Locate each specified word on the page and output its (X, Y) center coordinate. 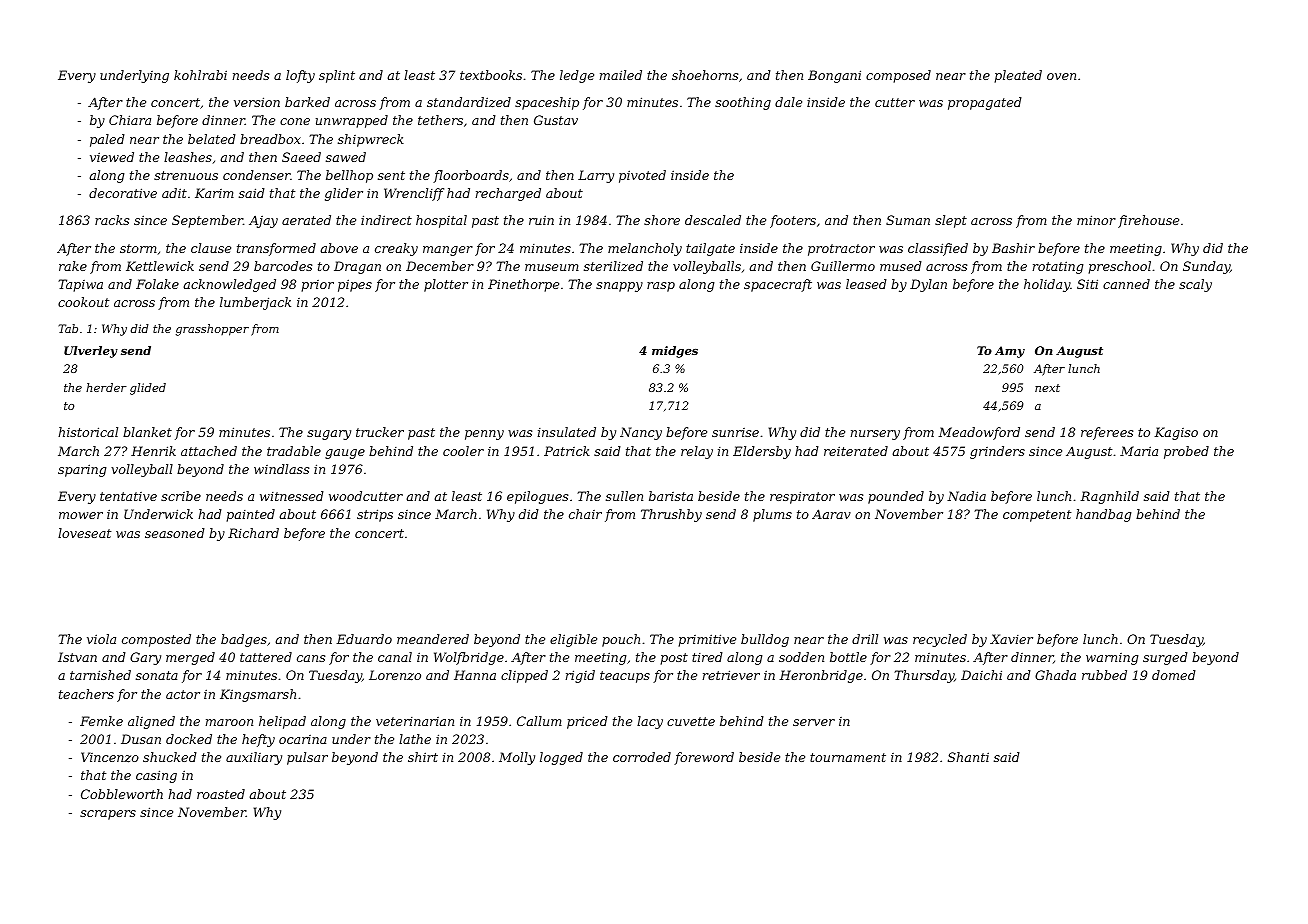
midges (675, 352)
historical (88, 432)
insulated (566, 432)
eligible (573, 640)
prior (317, 286)
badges (244, 640)
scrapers (108, 815)
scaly (1195, 285)
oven (1061, 76)
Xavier (1011, 639)
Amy (1010, 352)
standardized (469, 102)
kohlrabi (200, 75)
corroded (642, 757)
